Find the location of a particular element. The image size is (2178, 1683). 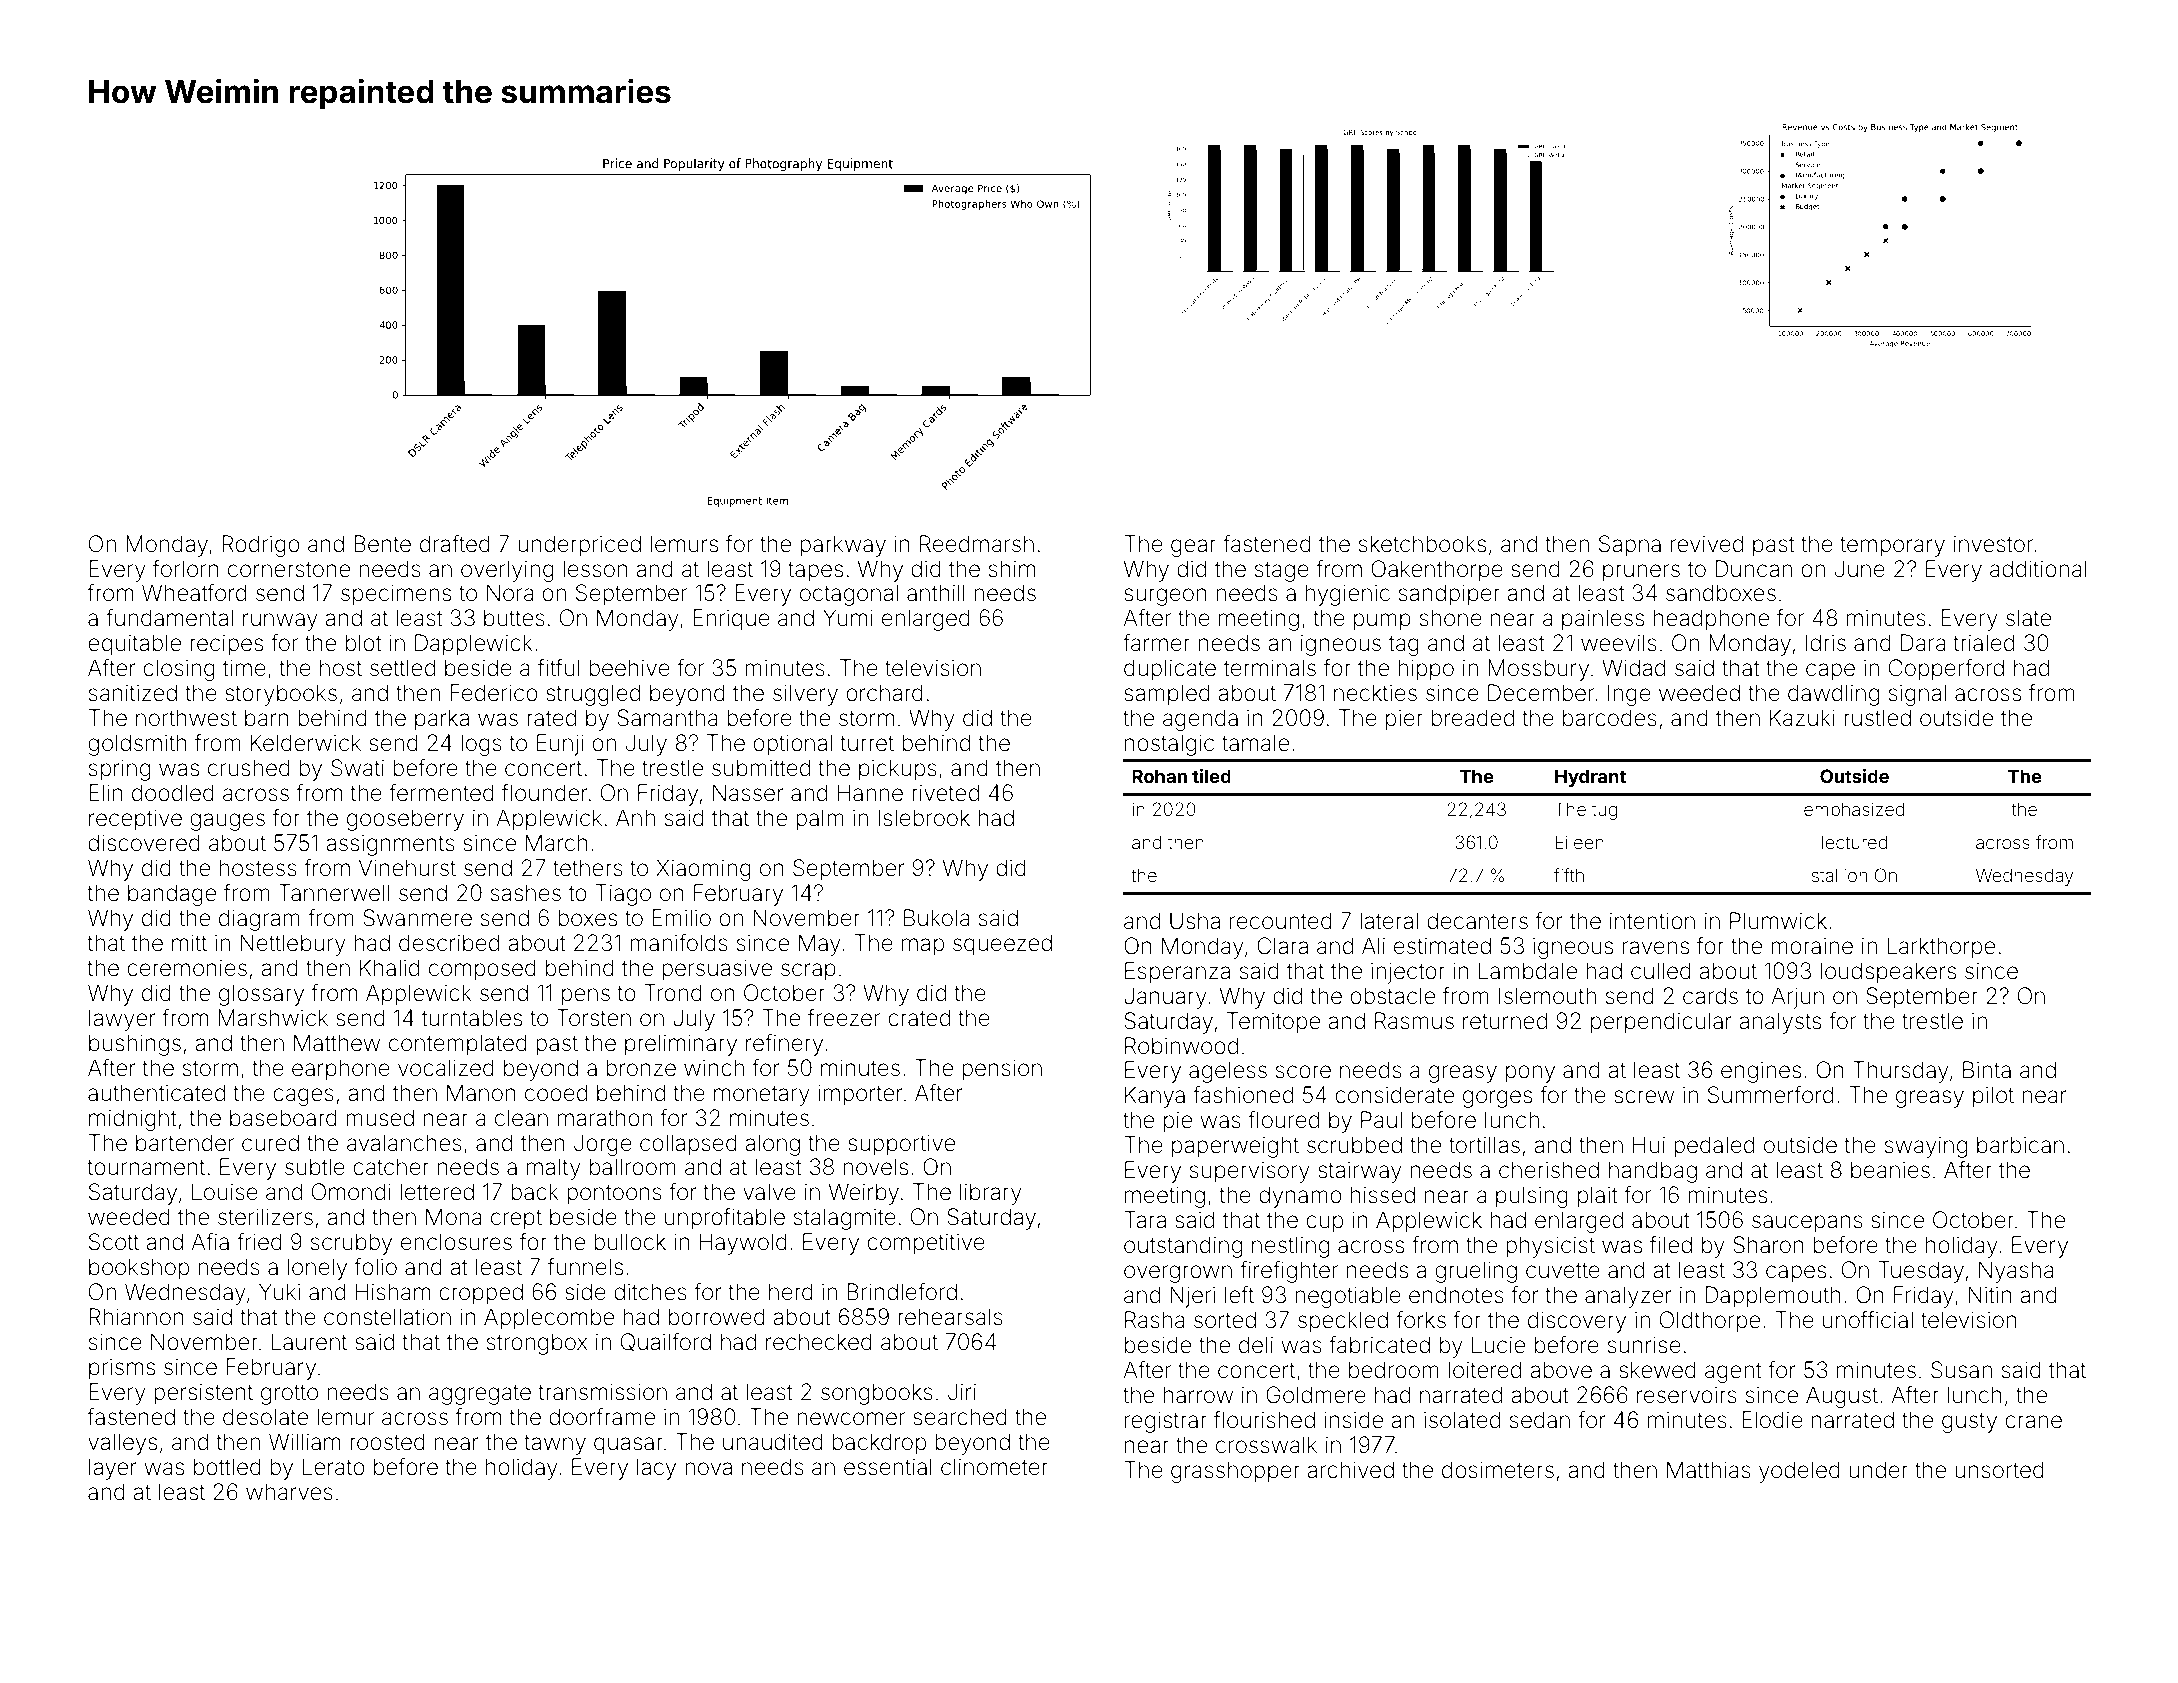

lectured is located at coordinates (1854, 842).
